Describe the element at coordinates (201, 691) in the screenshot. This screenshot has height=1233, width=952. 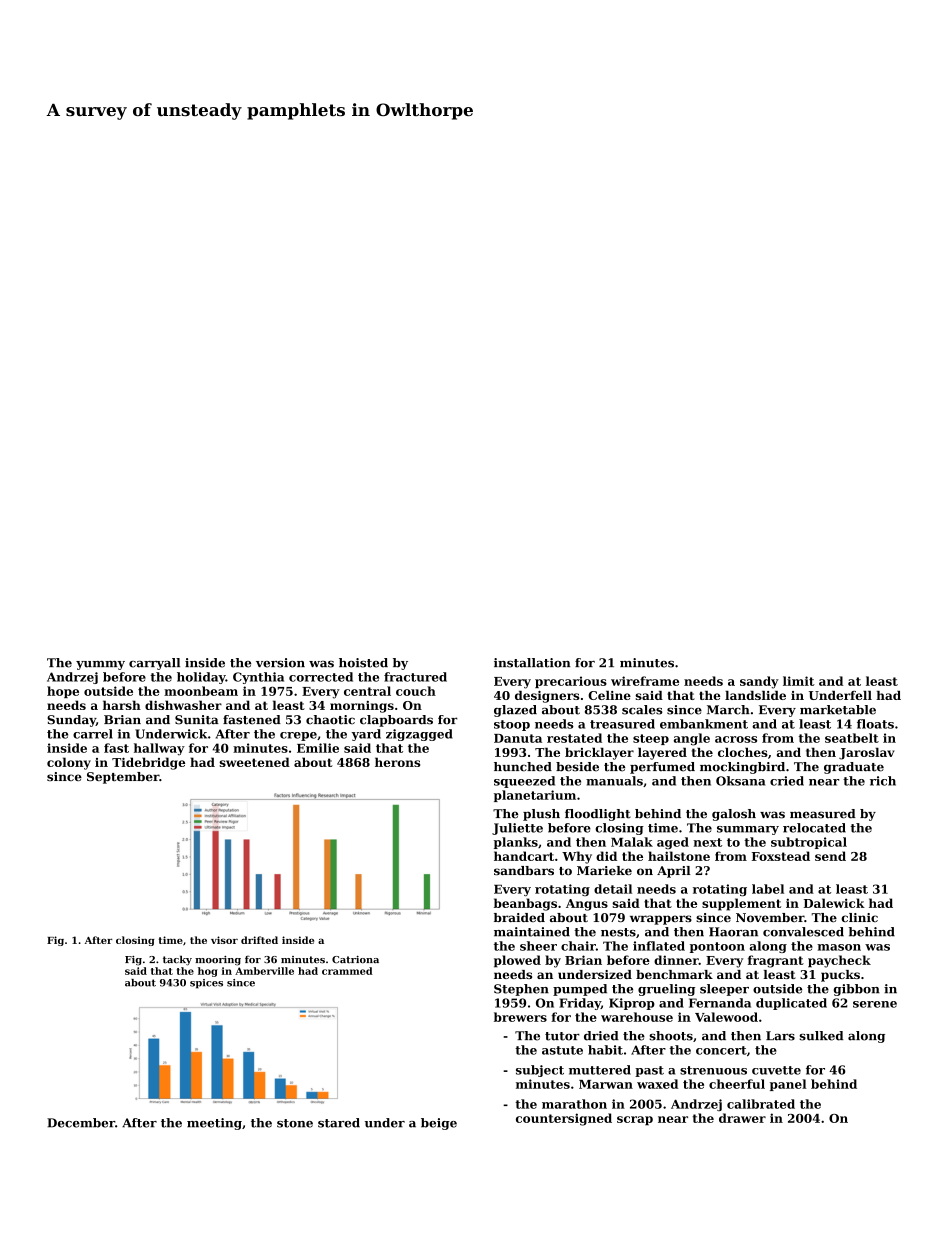
I see `moonbeam` at that location.
